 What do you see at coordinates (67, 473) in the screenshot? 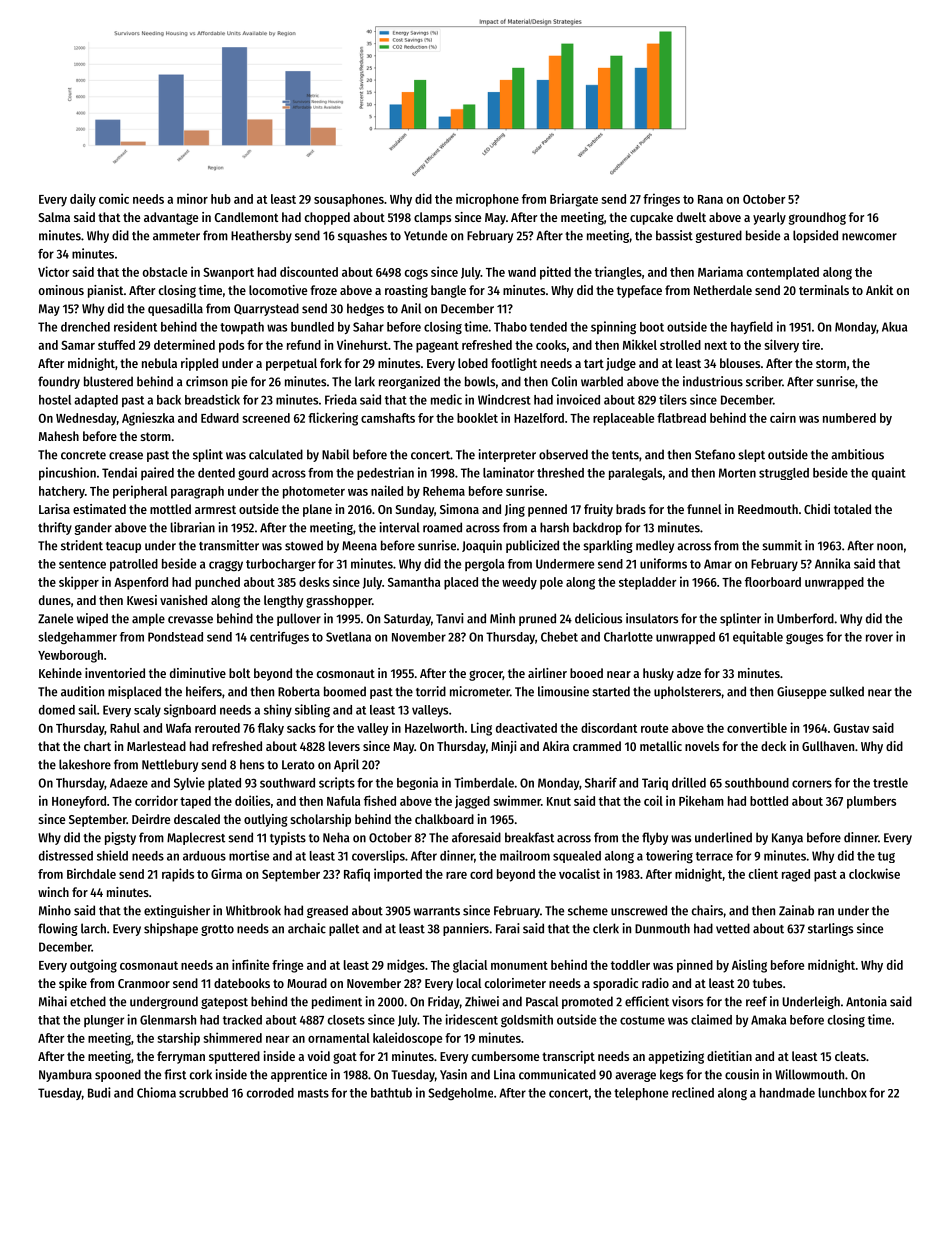
I see `pincushion` at bounding box center [67, 473].
